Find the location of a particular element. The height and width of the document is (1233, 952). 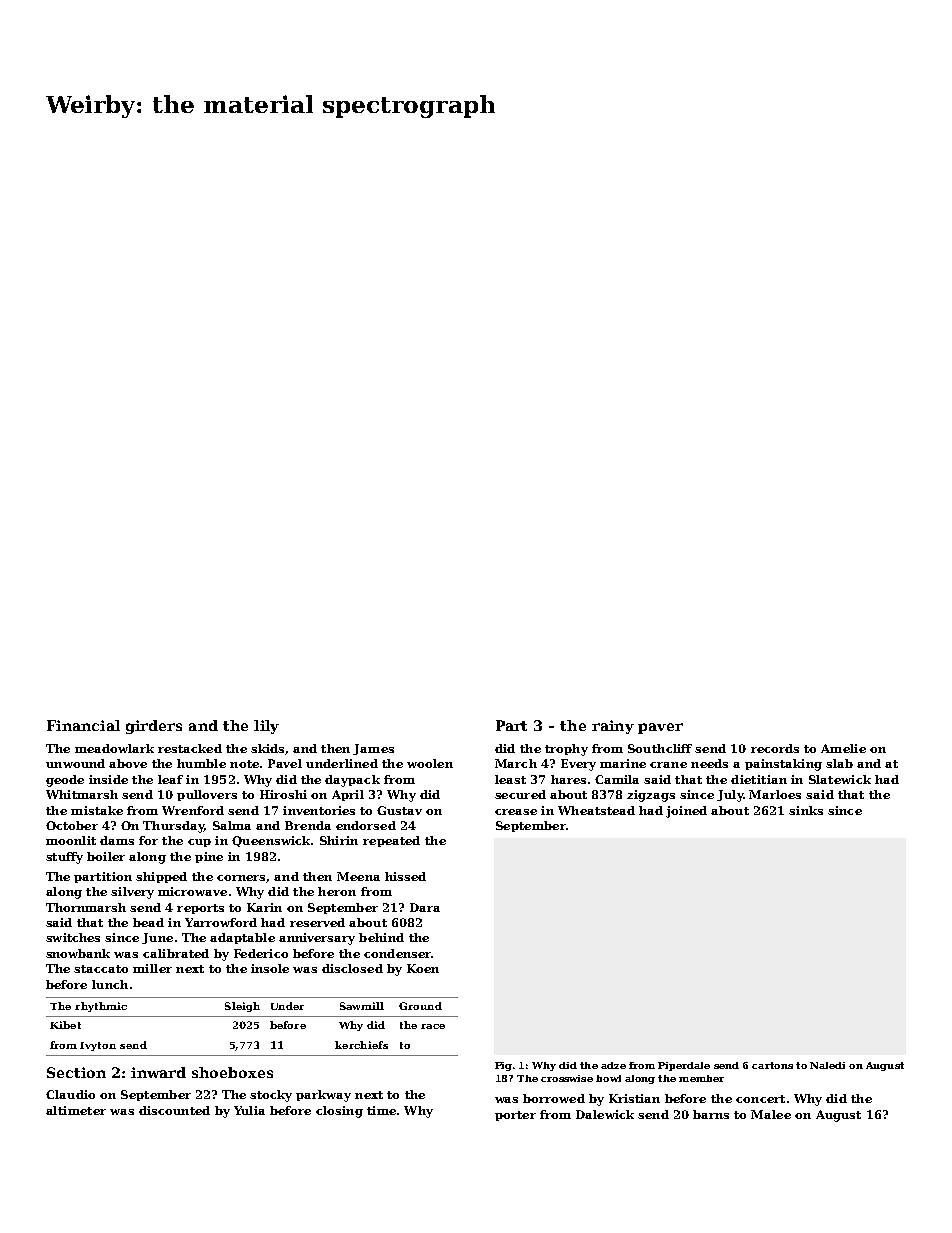

lily is located at coordinates (266, 727).
